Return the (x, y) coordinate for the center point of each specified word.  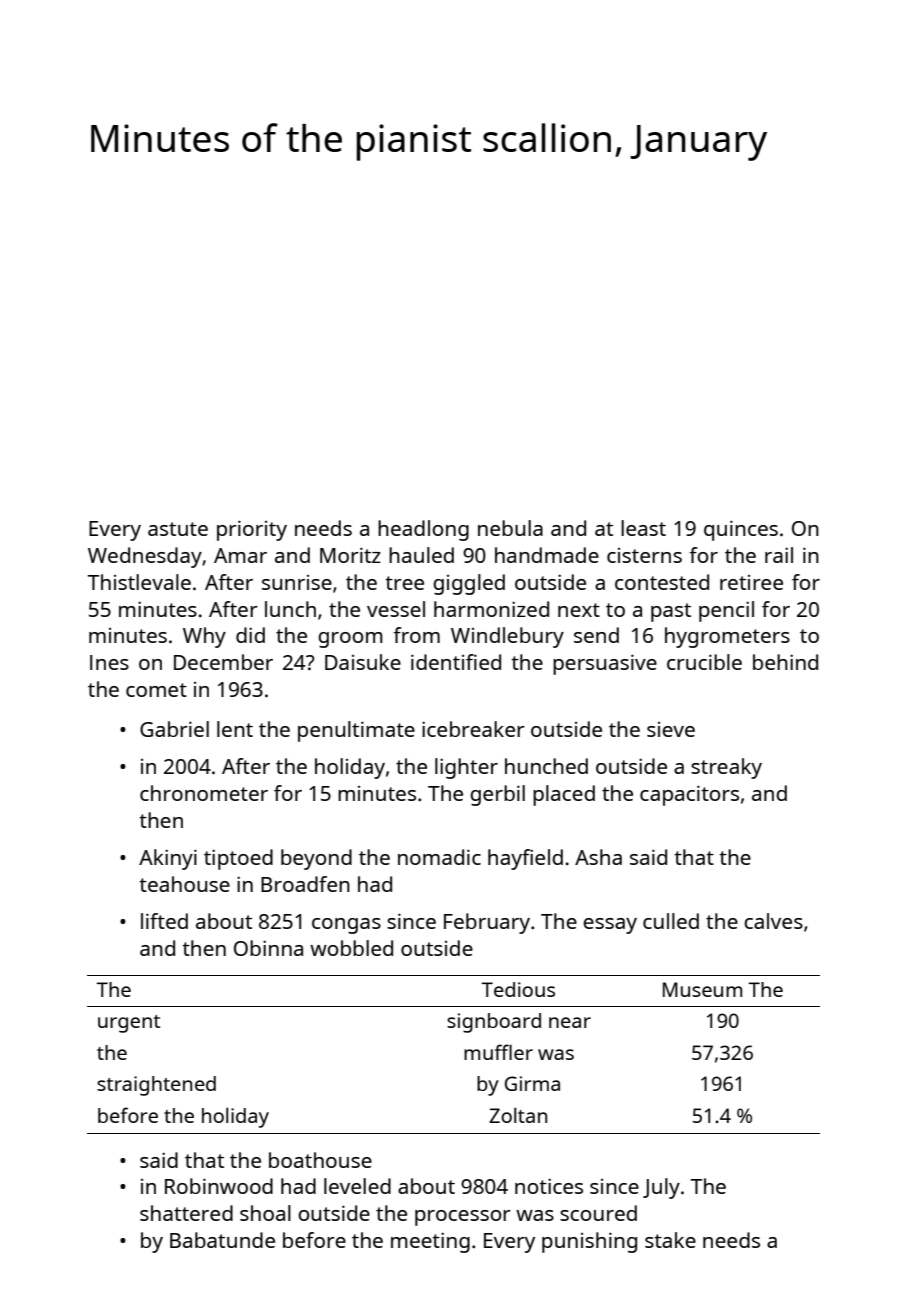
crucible (704, 662)
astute (178, 529)
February (487, 923)
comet (156, 690)
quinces (741, 530)
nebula (510, 528)
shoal (265, 1213)
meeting (430, 1242)
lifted (164, 921)
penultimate (356, 731)
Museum (702, 989)
